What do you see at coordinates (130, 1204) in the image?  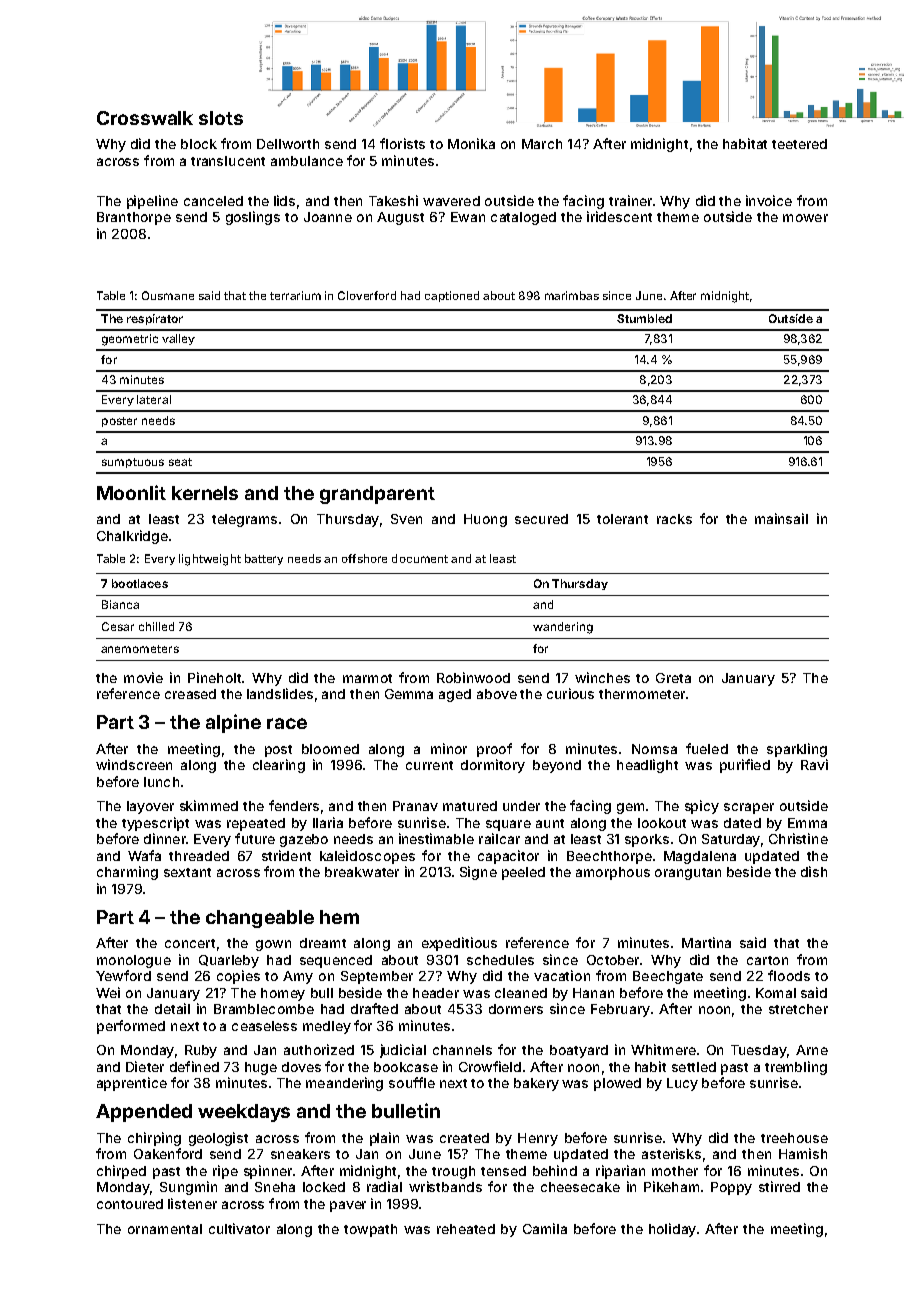 I see `contoured` at bounding box center [130, 1204].
